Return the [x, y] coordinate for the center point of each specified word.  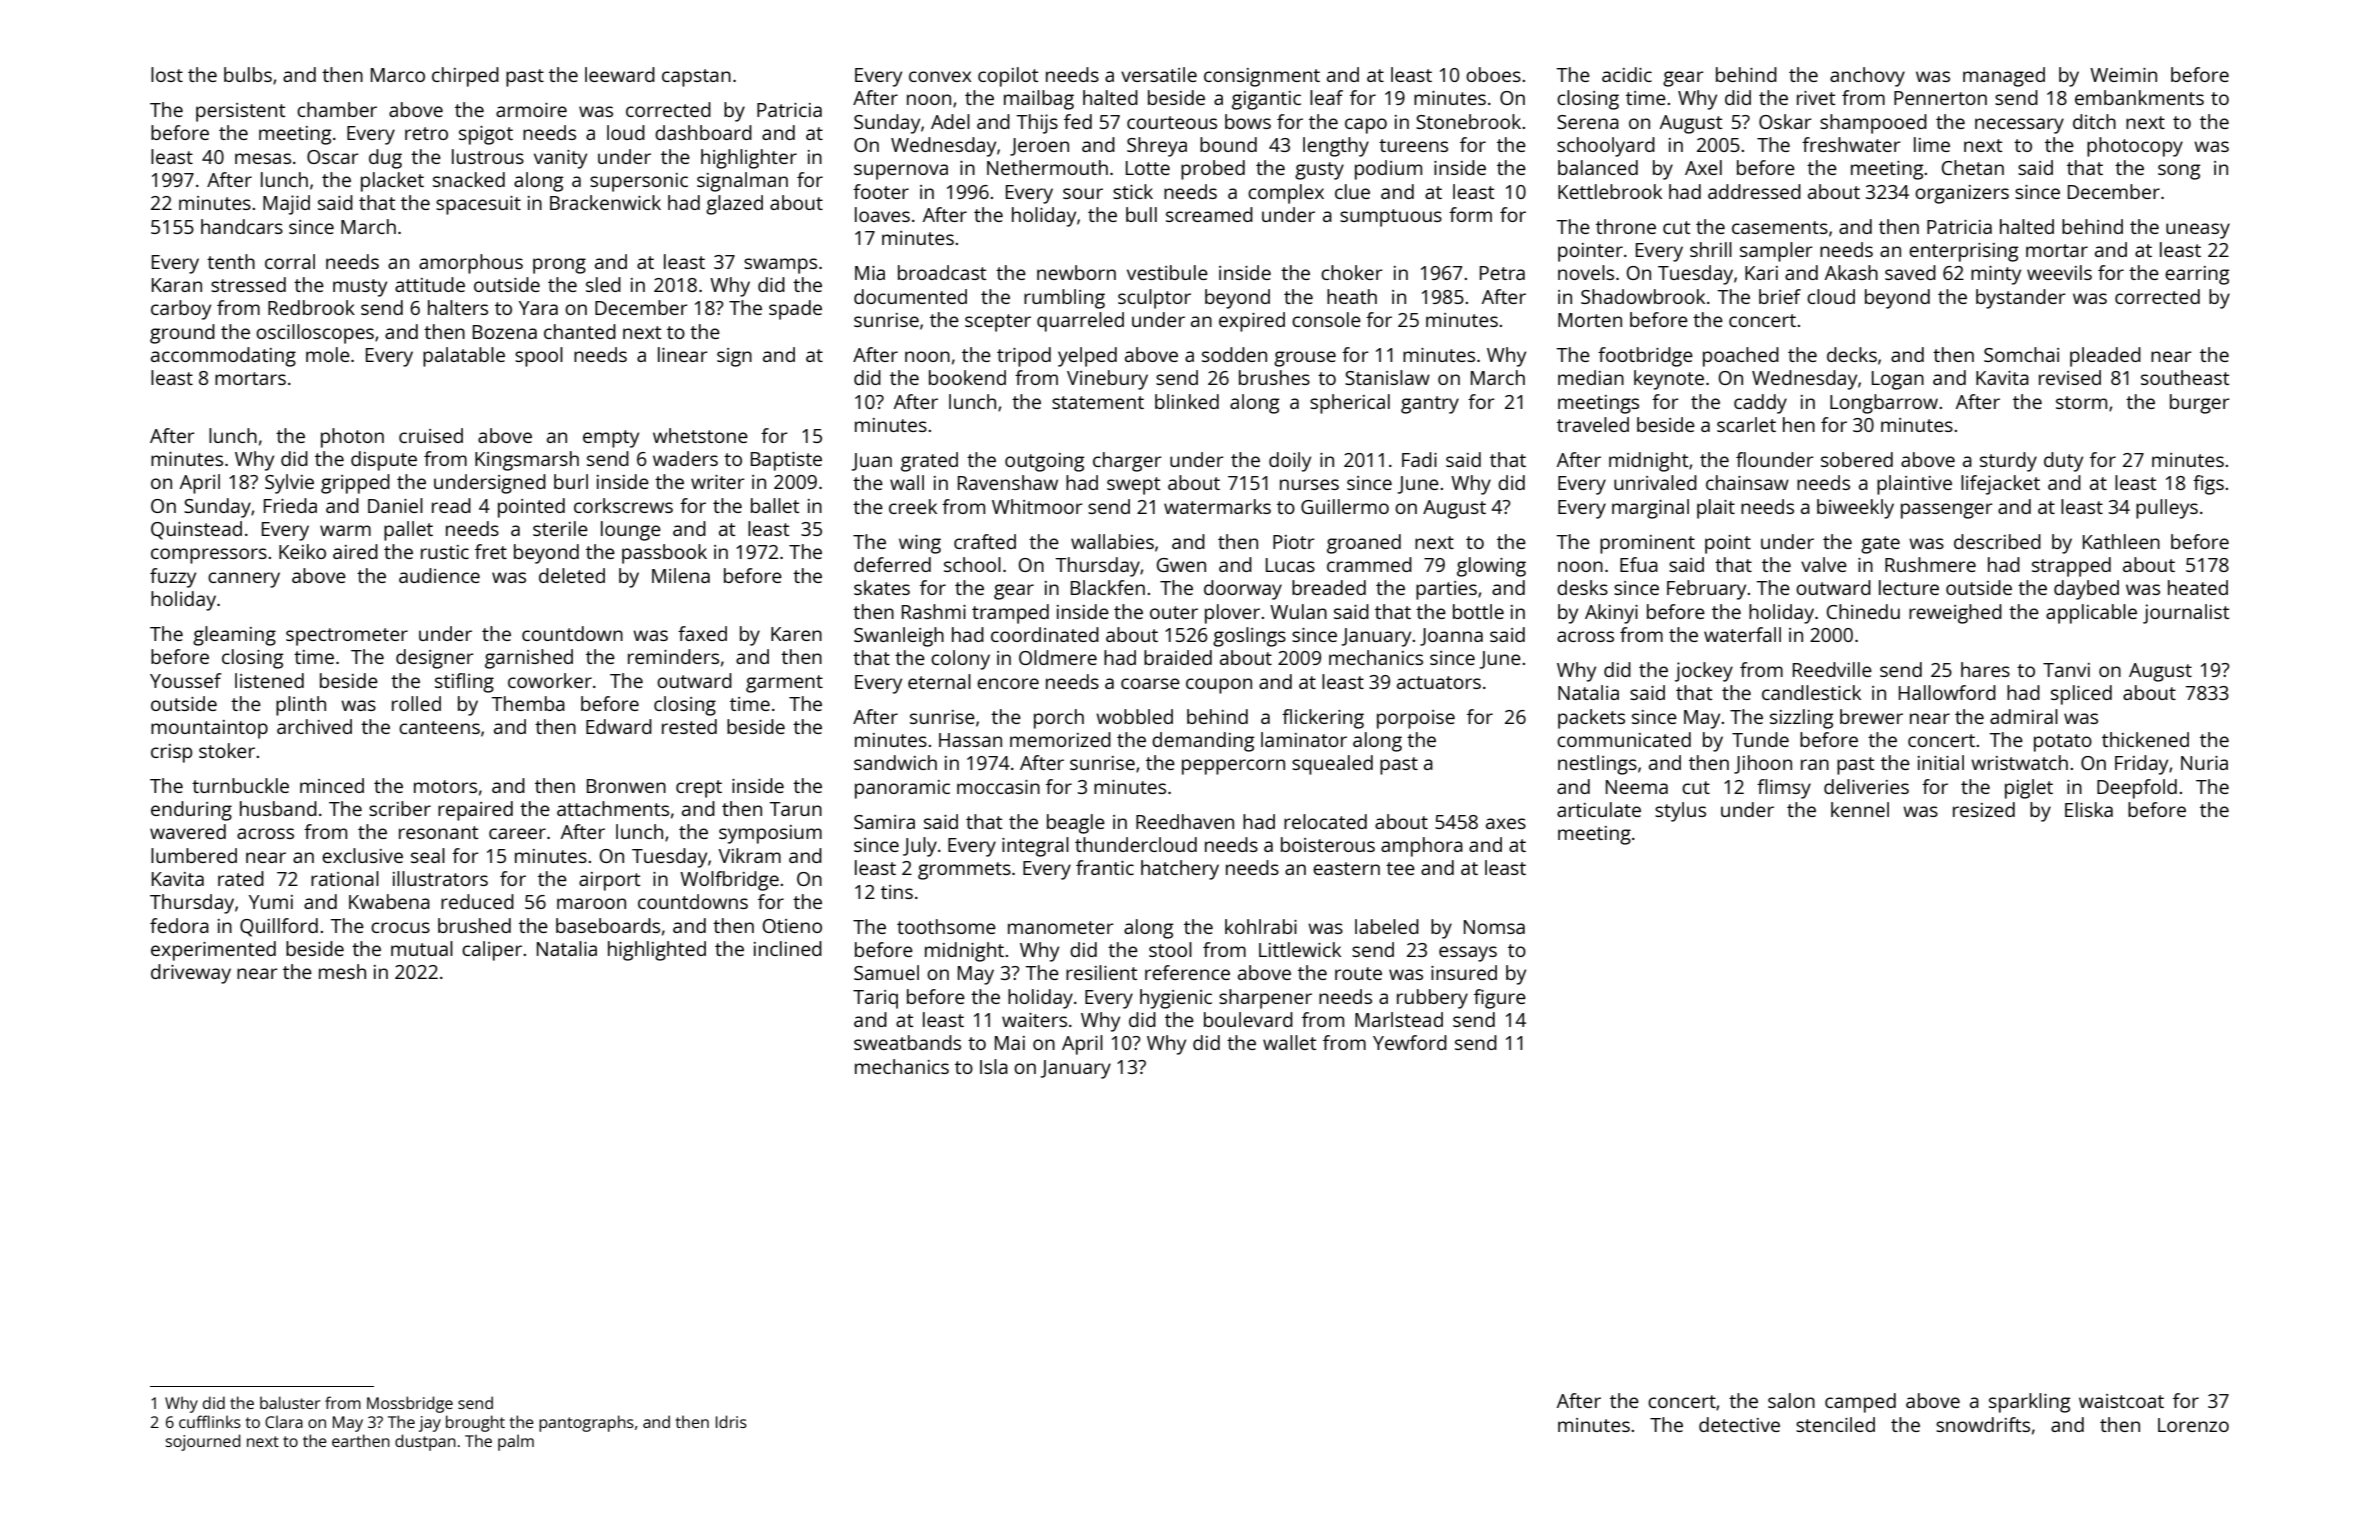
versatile [1159, 74]
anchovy [1867, 77]
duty [2063, 462]
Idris [731, 1421]
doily [1290, 462]
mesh [342, 971]
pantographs [586, 1423]
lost [167, 74]
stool [1170, 949]
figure [1500, 999]
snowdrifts [1983, 1424]
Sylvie [289, 484]
